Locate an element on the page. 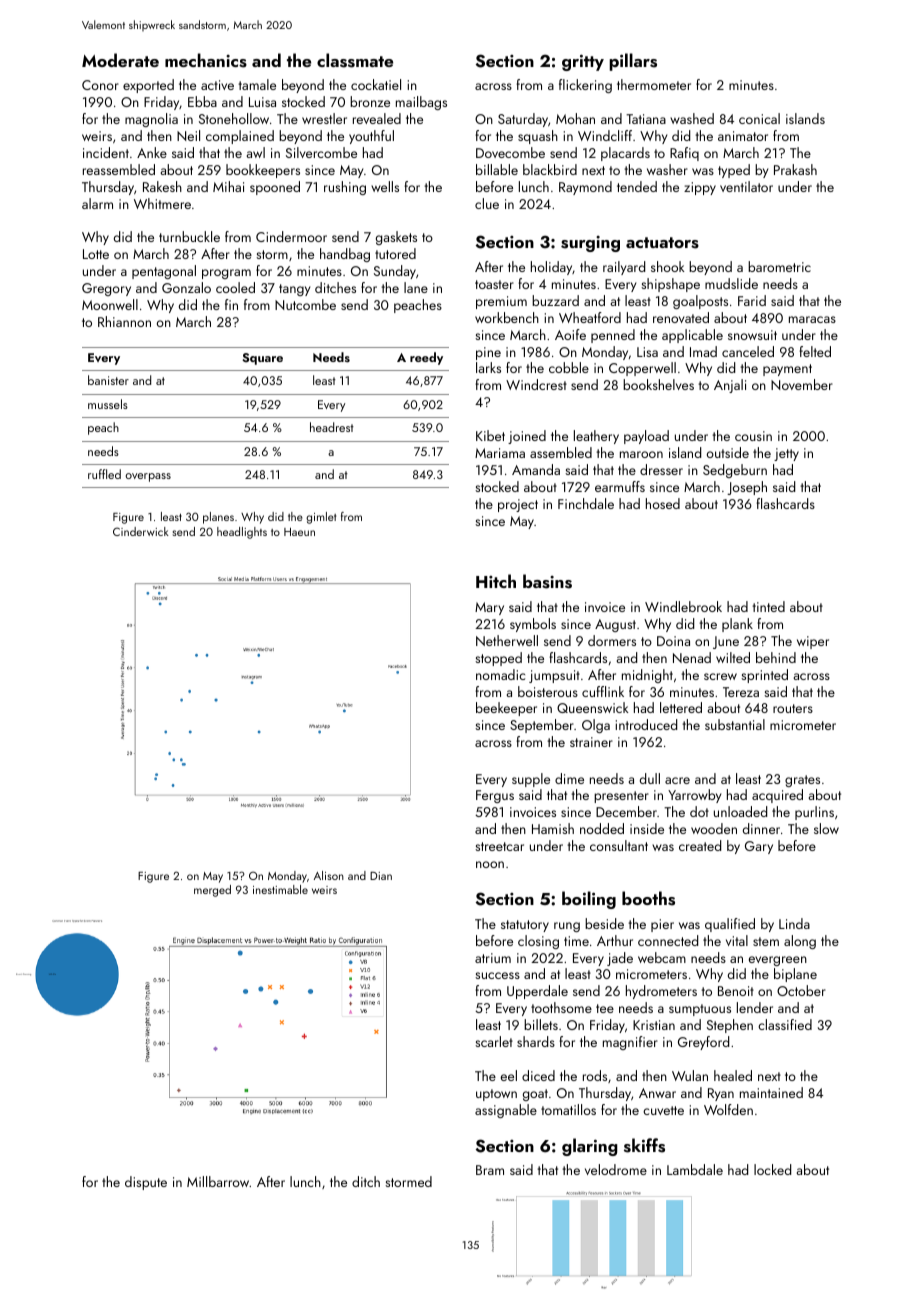  dime is located at coordinates (569, 778).
